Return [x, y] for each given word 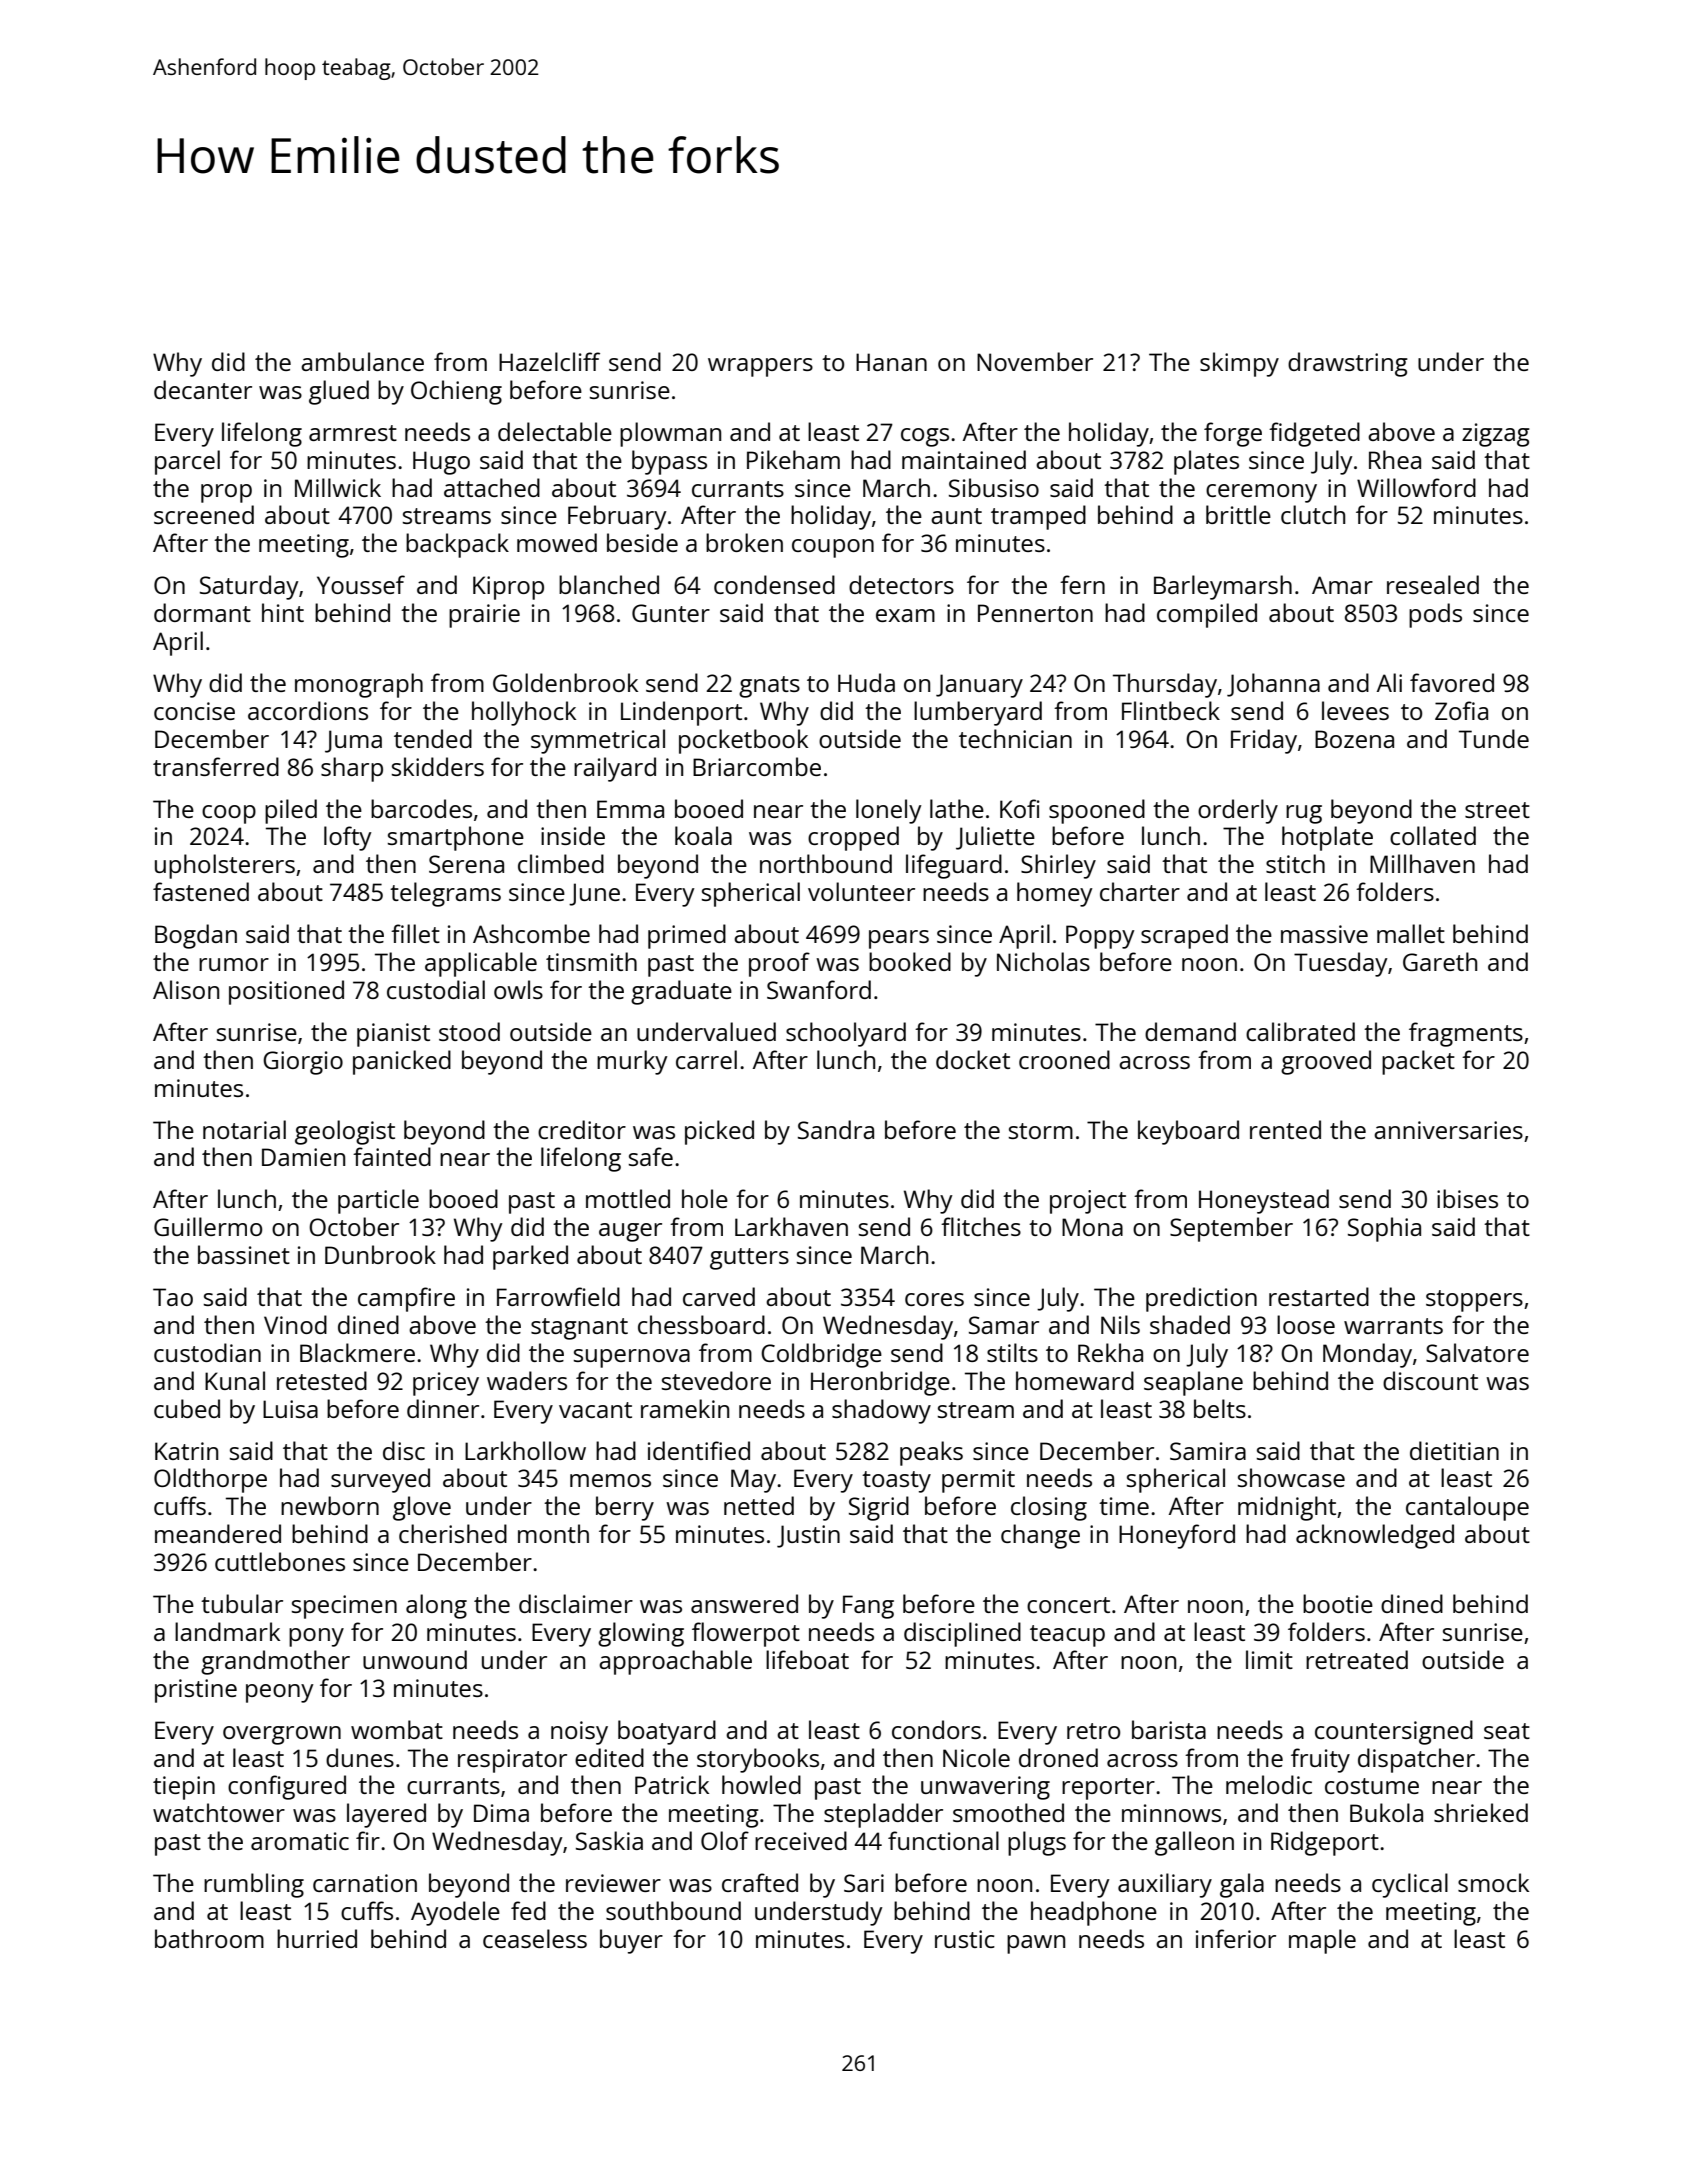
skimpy [1239, 364]
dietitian [1454, 1450]
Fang [868, 1607]
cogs [925, 437]
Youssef [361, 584]
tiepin [184, 1788]
